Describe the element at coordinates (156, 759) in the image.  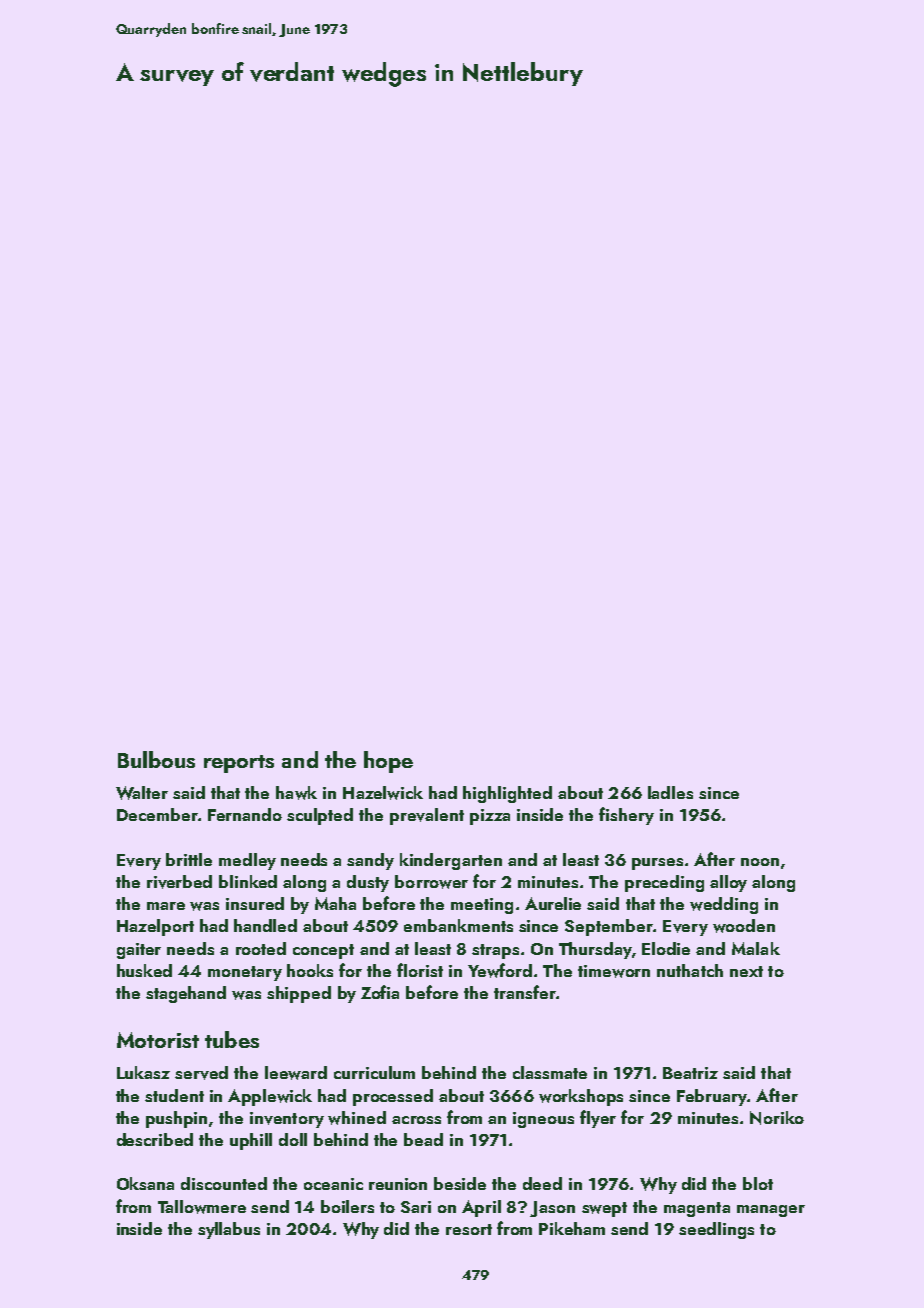
I see `Bulbous` at that location.
